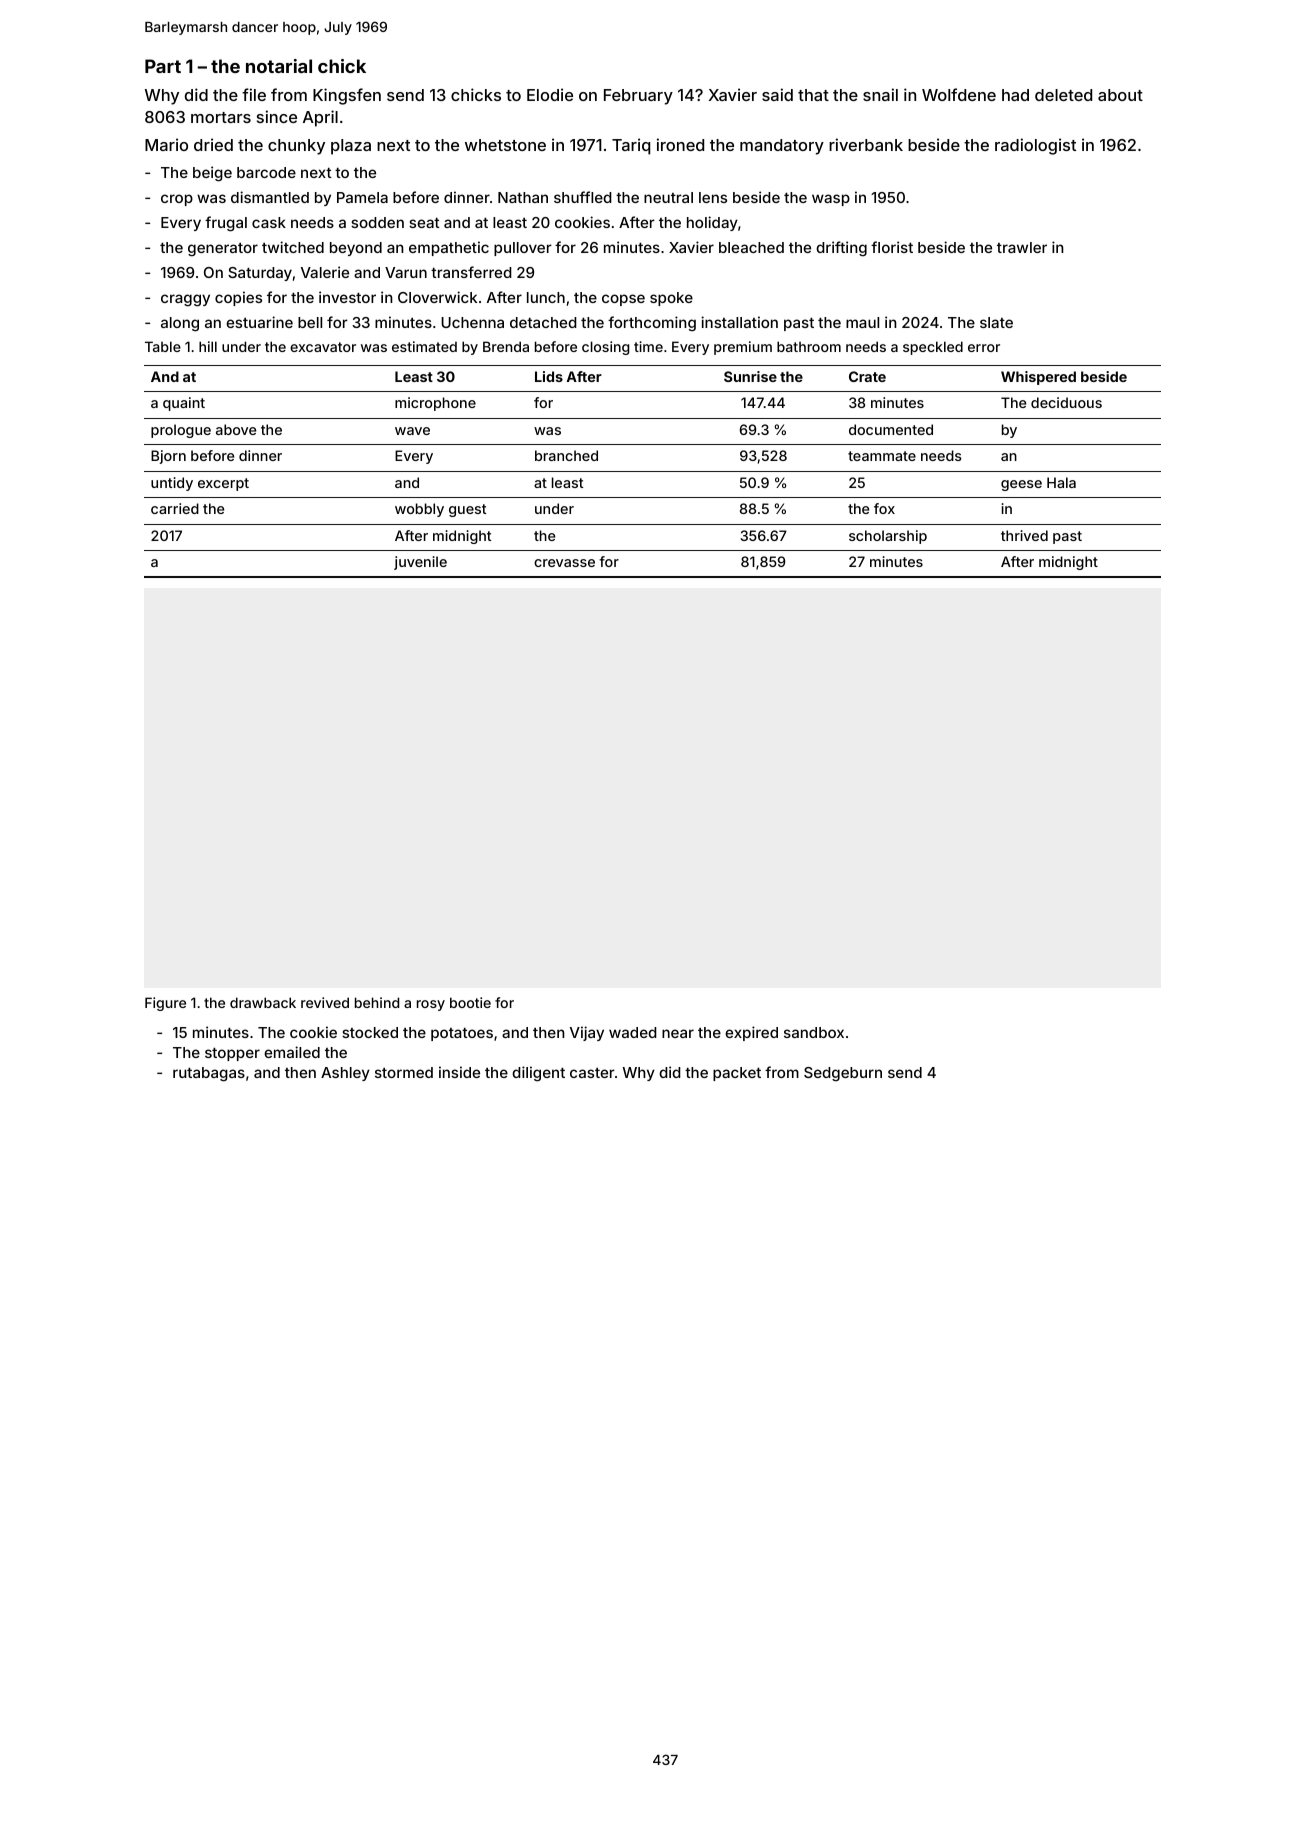  Describe the element at coordinates (638, 97) in the screenshot. I see `February` at that location.
